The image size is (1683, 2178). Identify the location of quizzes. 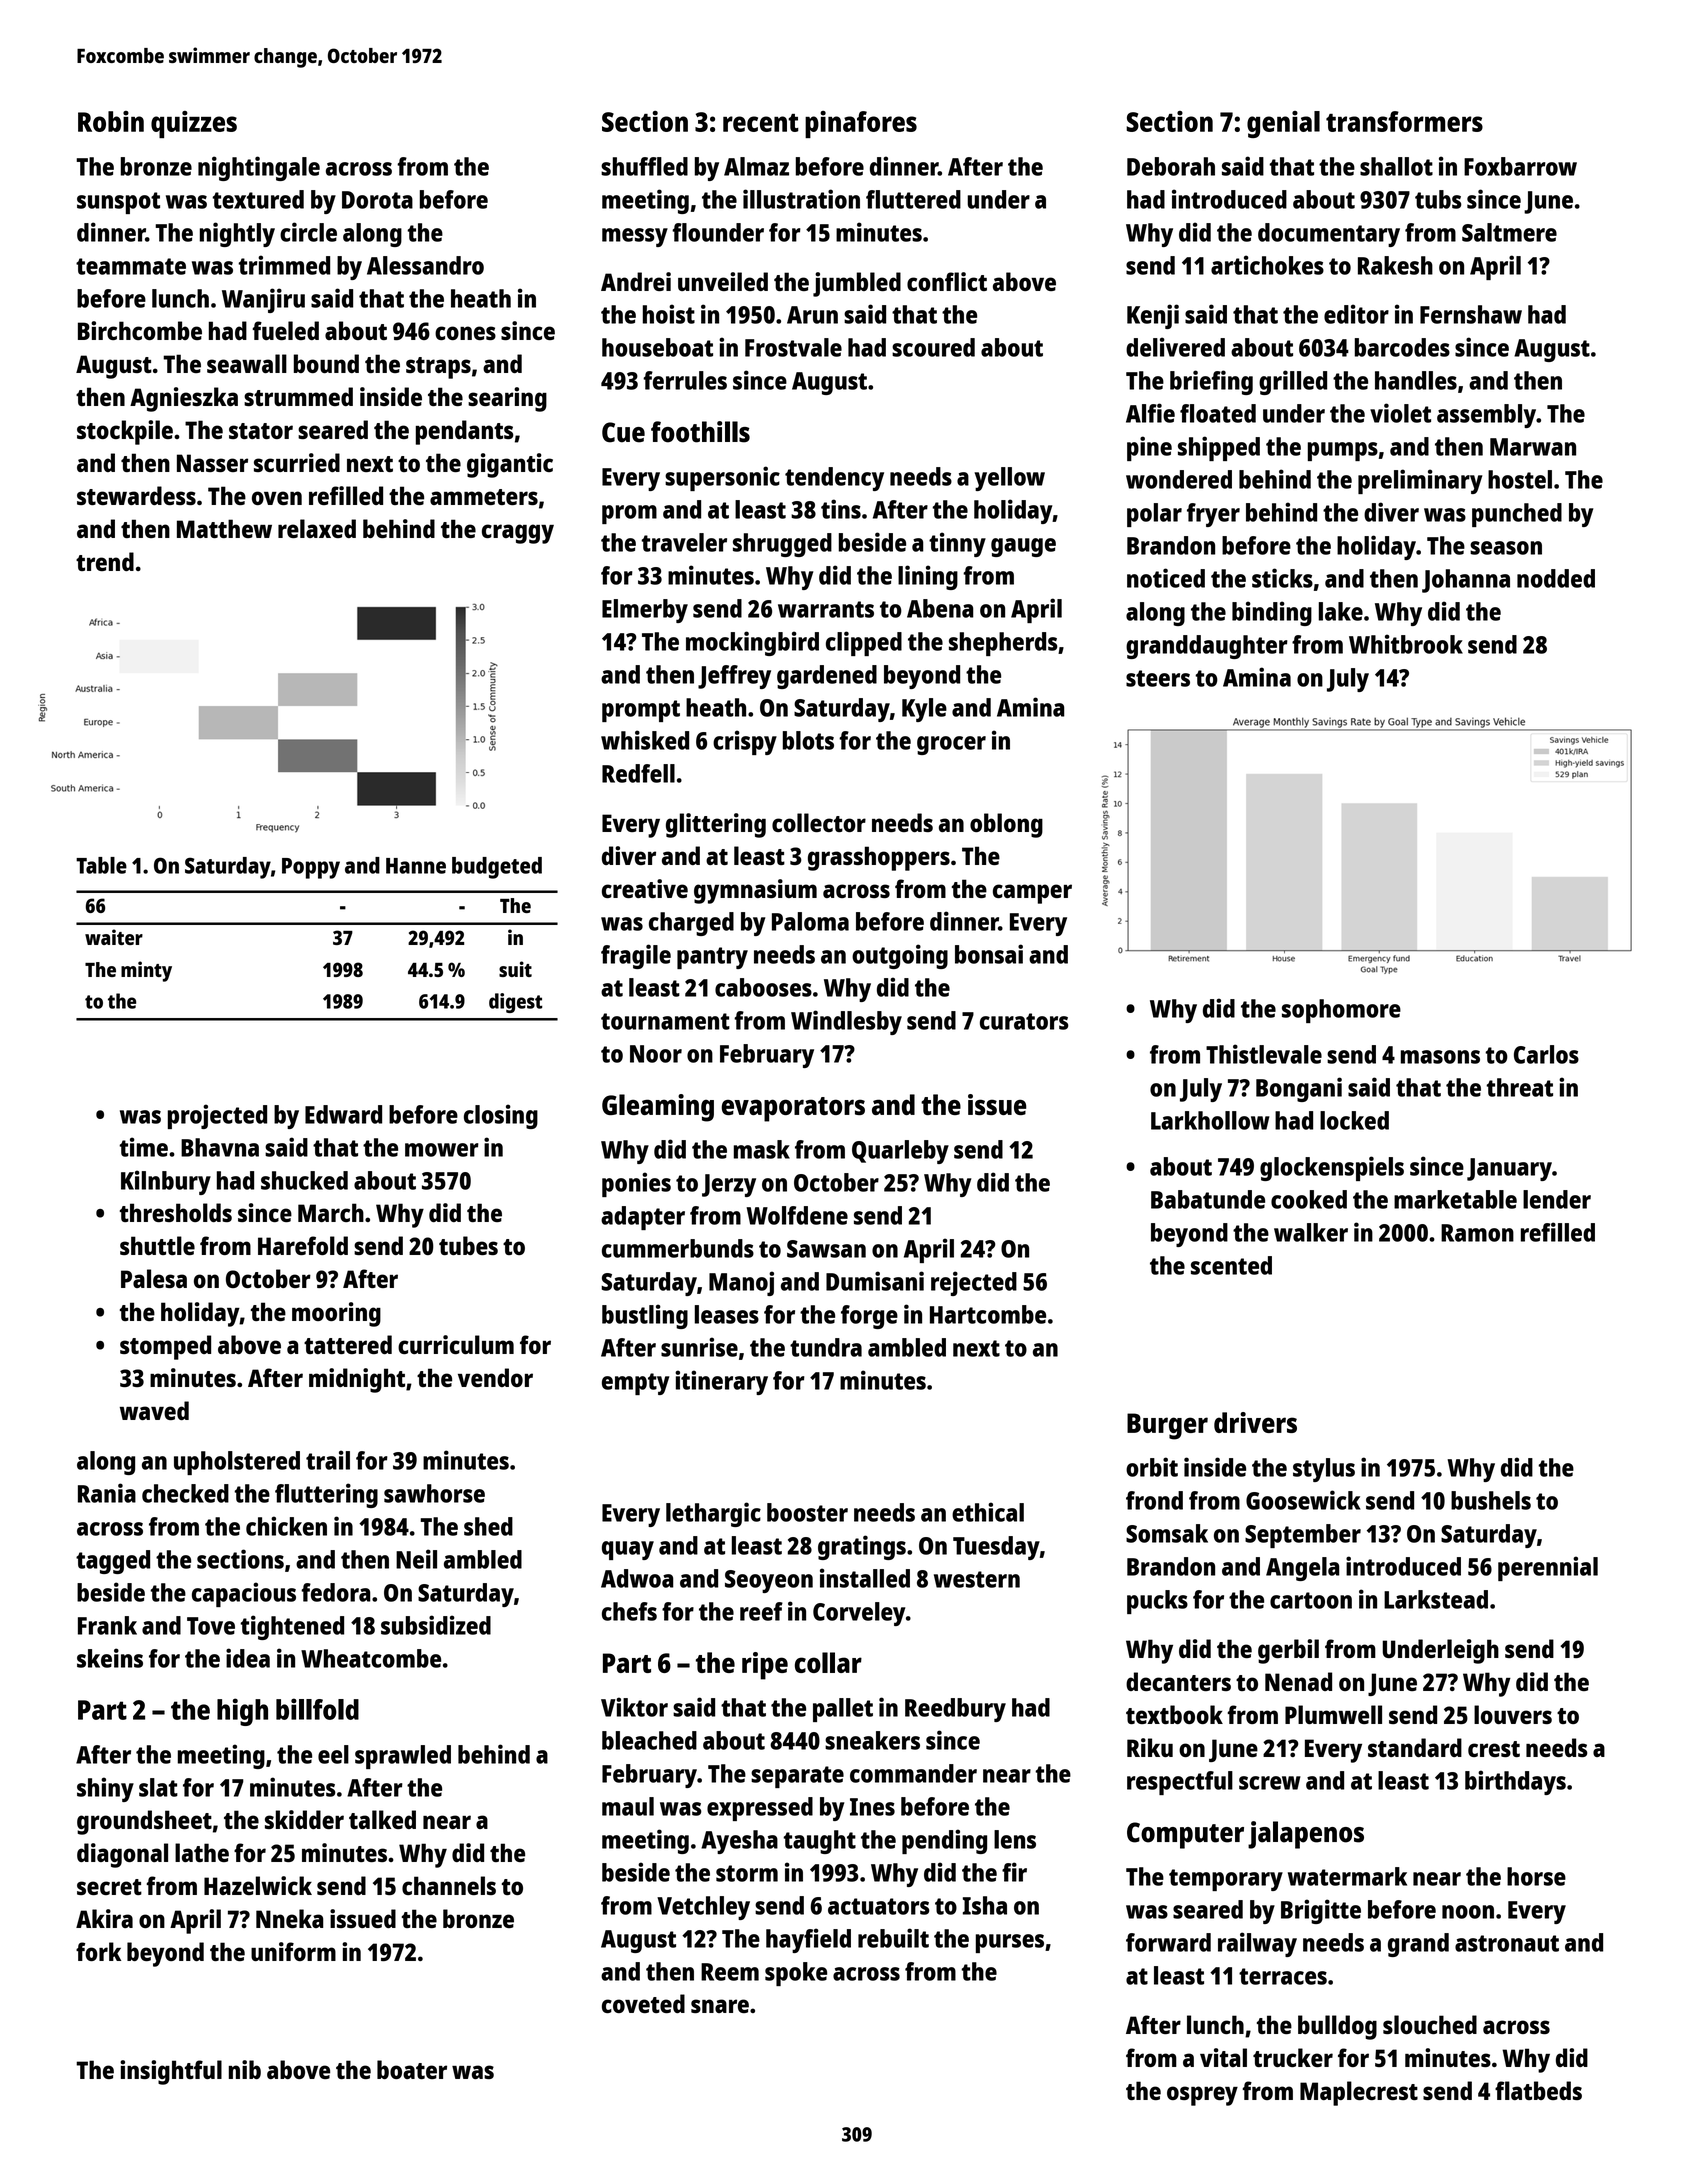
(194, 124).
